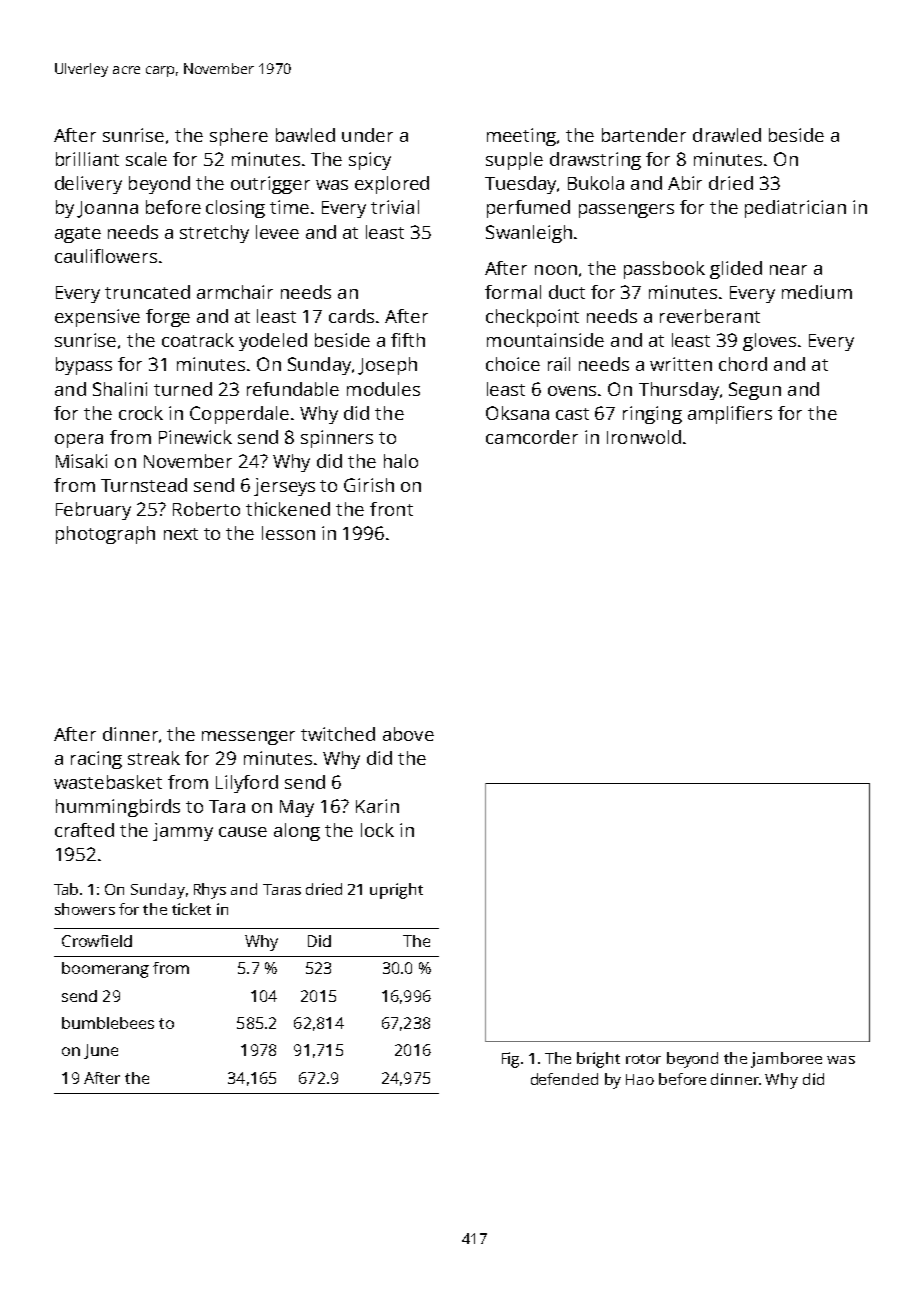  Describe the element at coordinates (727, 135) in the screenshot. I see `drawled` at that location.
